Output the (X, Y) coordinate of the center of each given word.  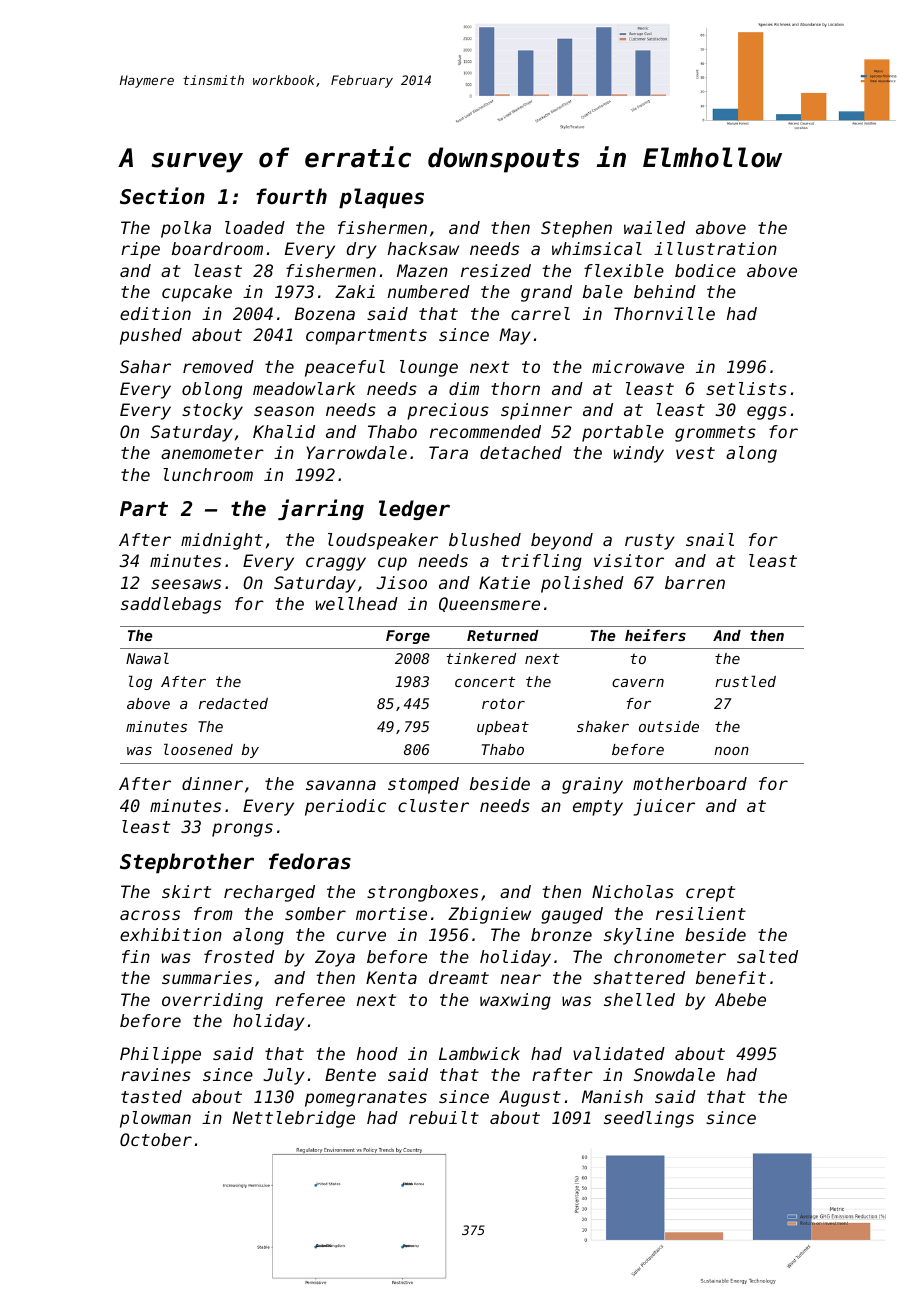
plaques (381, 198)
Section (162, 196)
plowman (155, 1119)
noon (731, 751)
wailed (654, 227)
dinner (212, 783)
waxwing (515, 1001)
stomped (423, 785)
